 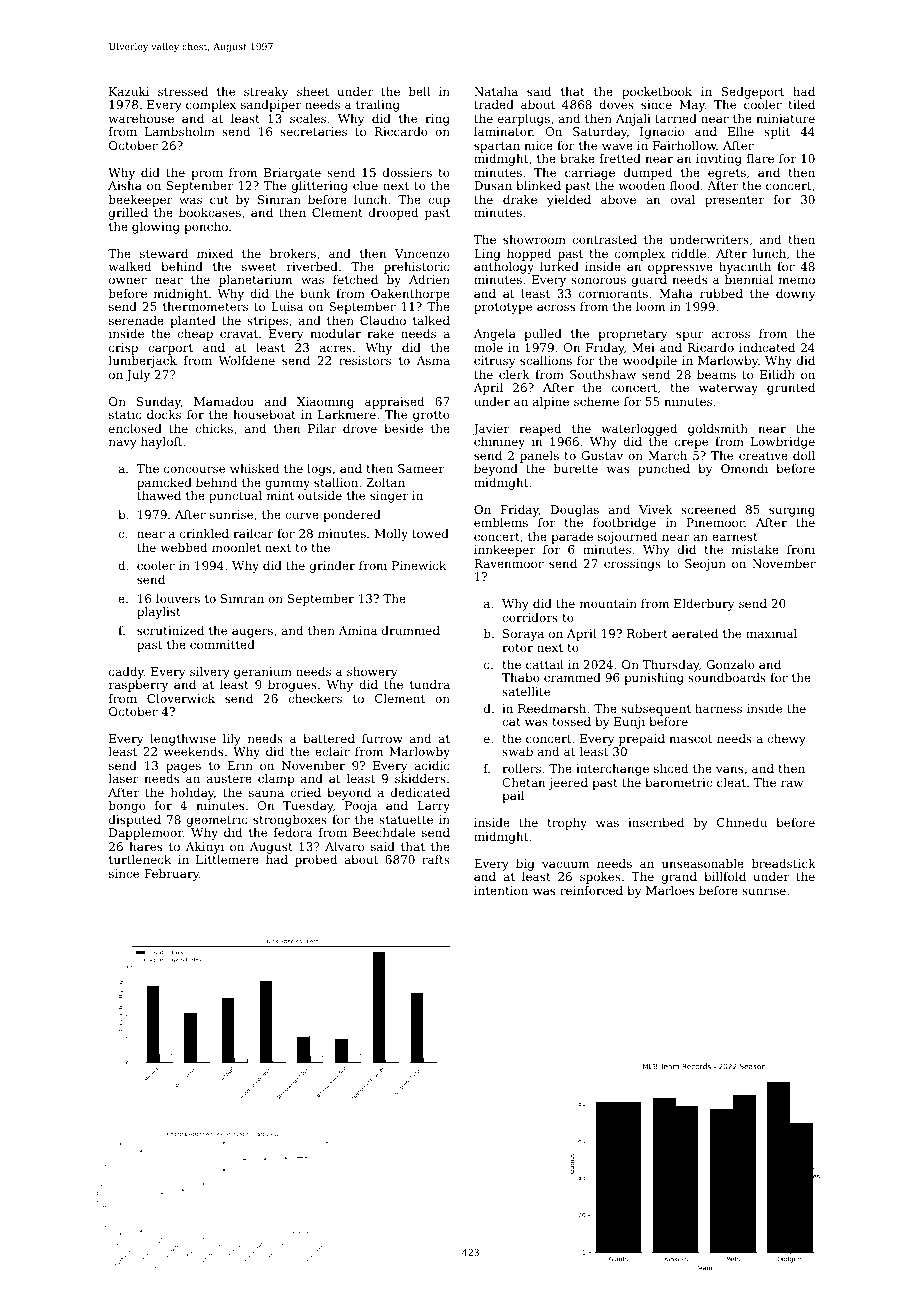 I want to click on webbed, so click(x=184, y=547).
